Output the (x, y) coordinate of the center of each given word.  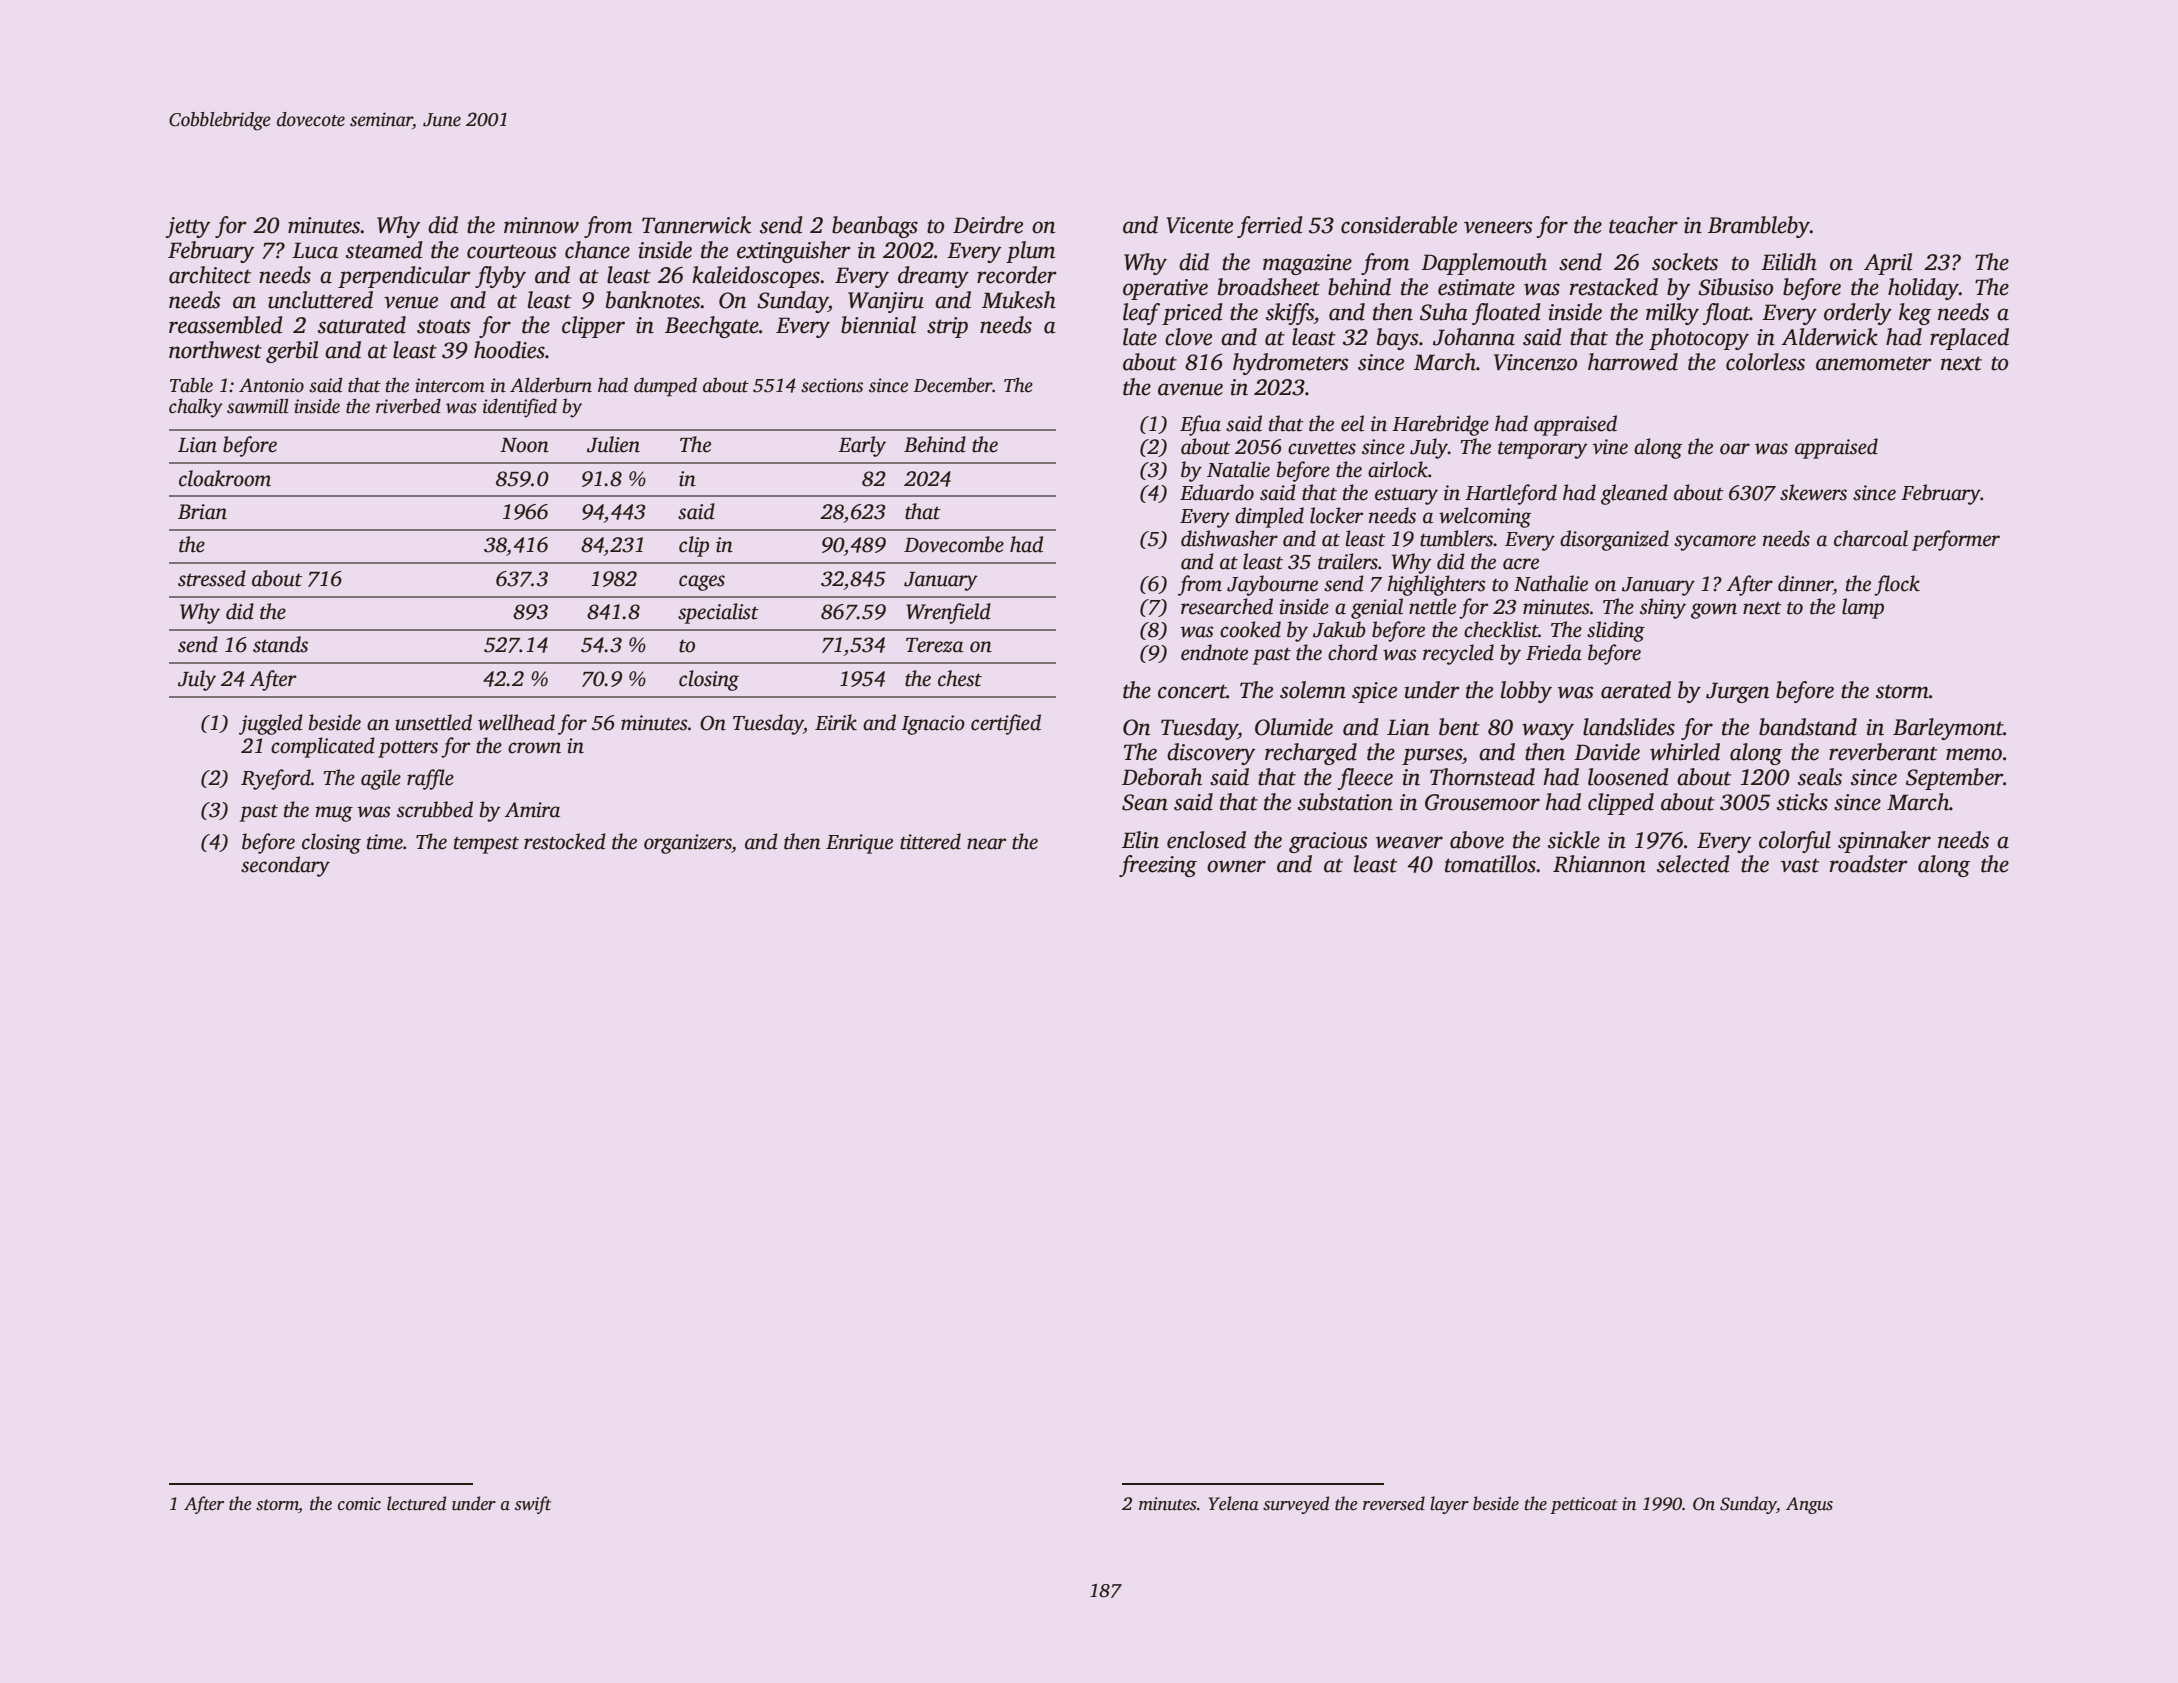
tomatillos (1490, 864)
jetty (188, 227)
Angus (1809, 1505)
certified (1006, 724)
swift (533, 1505)
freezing (1158, 866)
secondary (285, 866)
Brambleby (1759, 227)
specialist (718, 613)
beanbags (875, 227)
